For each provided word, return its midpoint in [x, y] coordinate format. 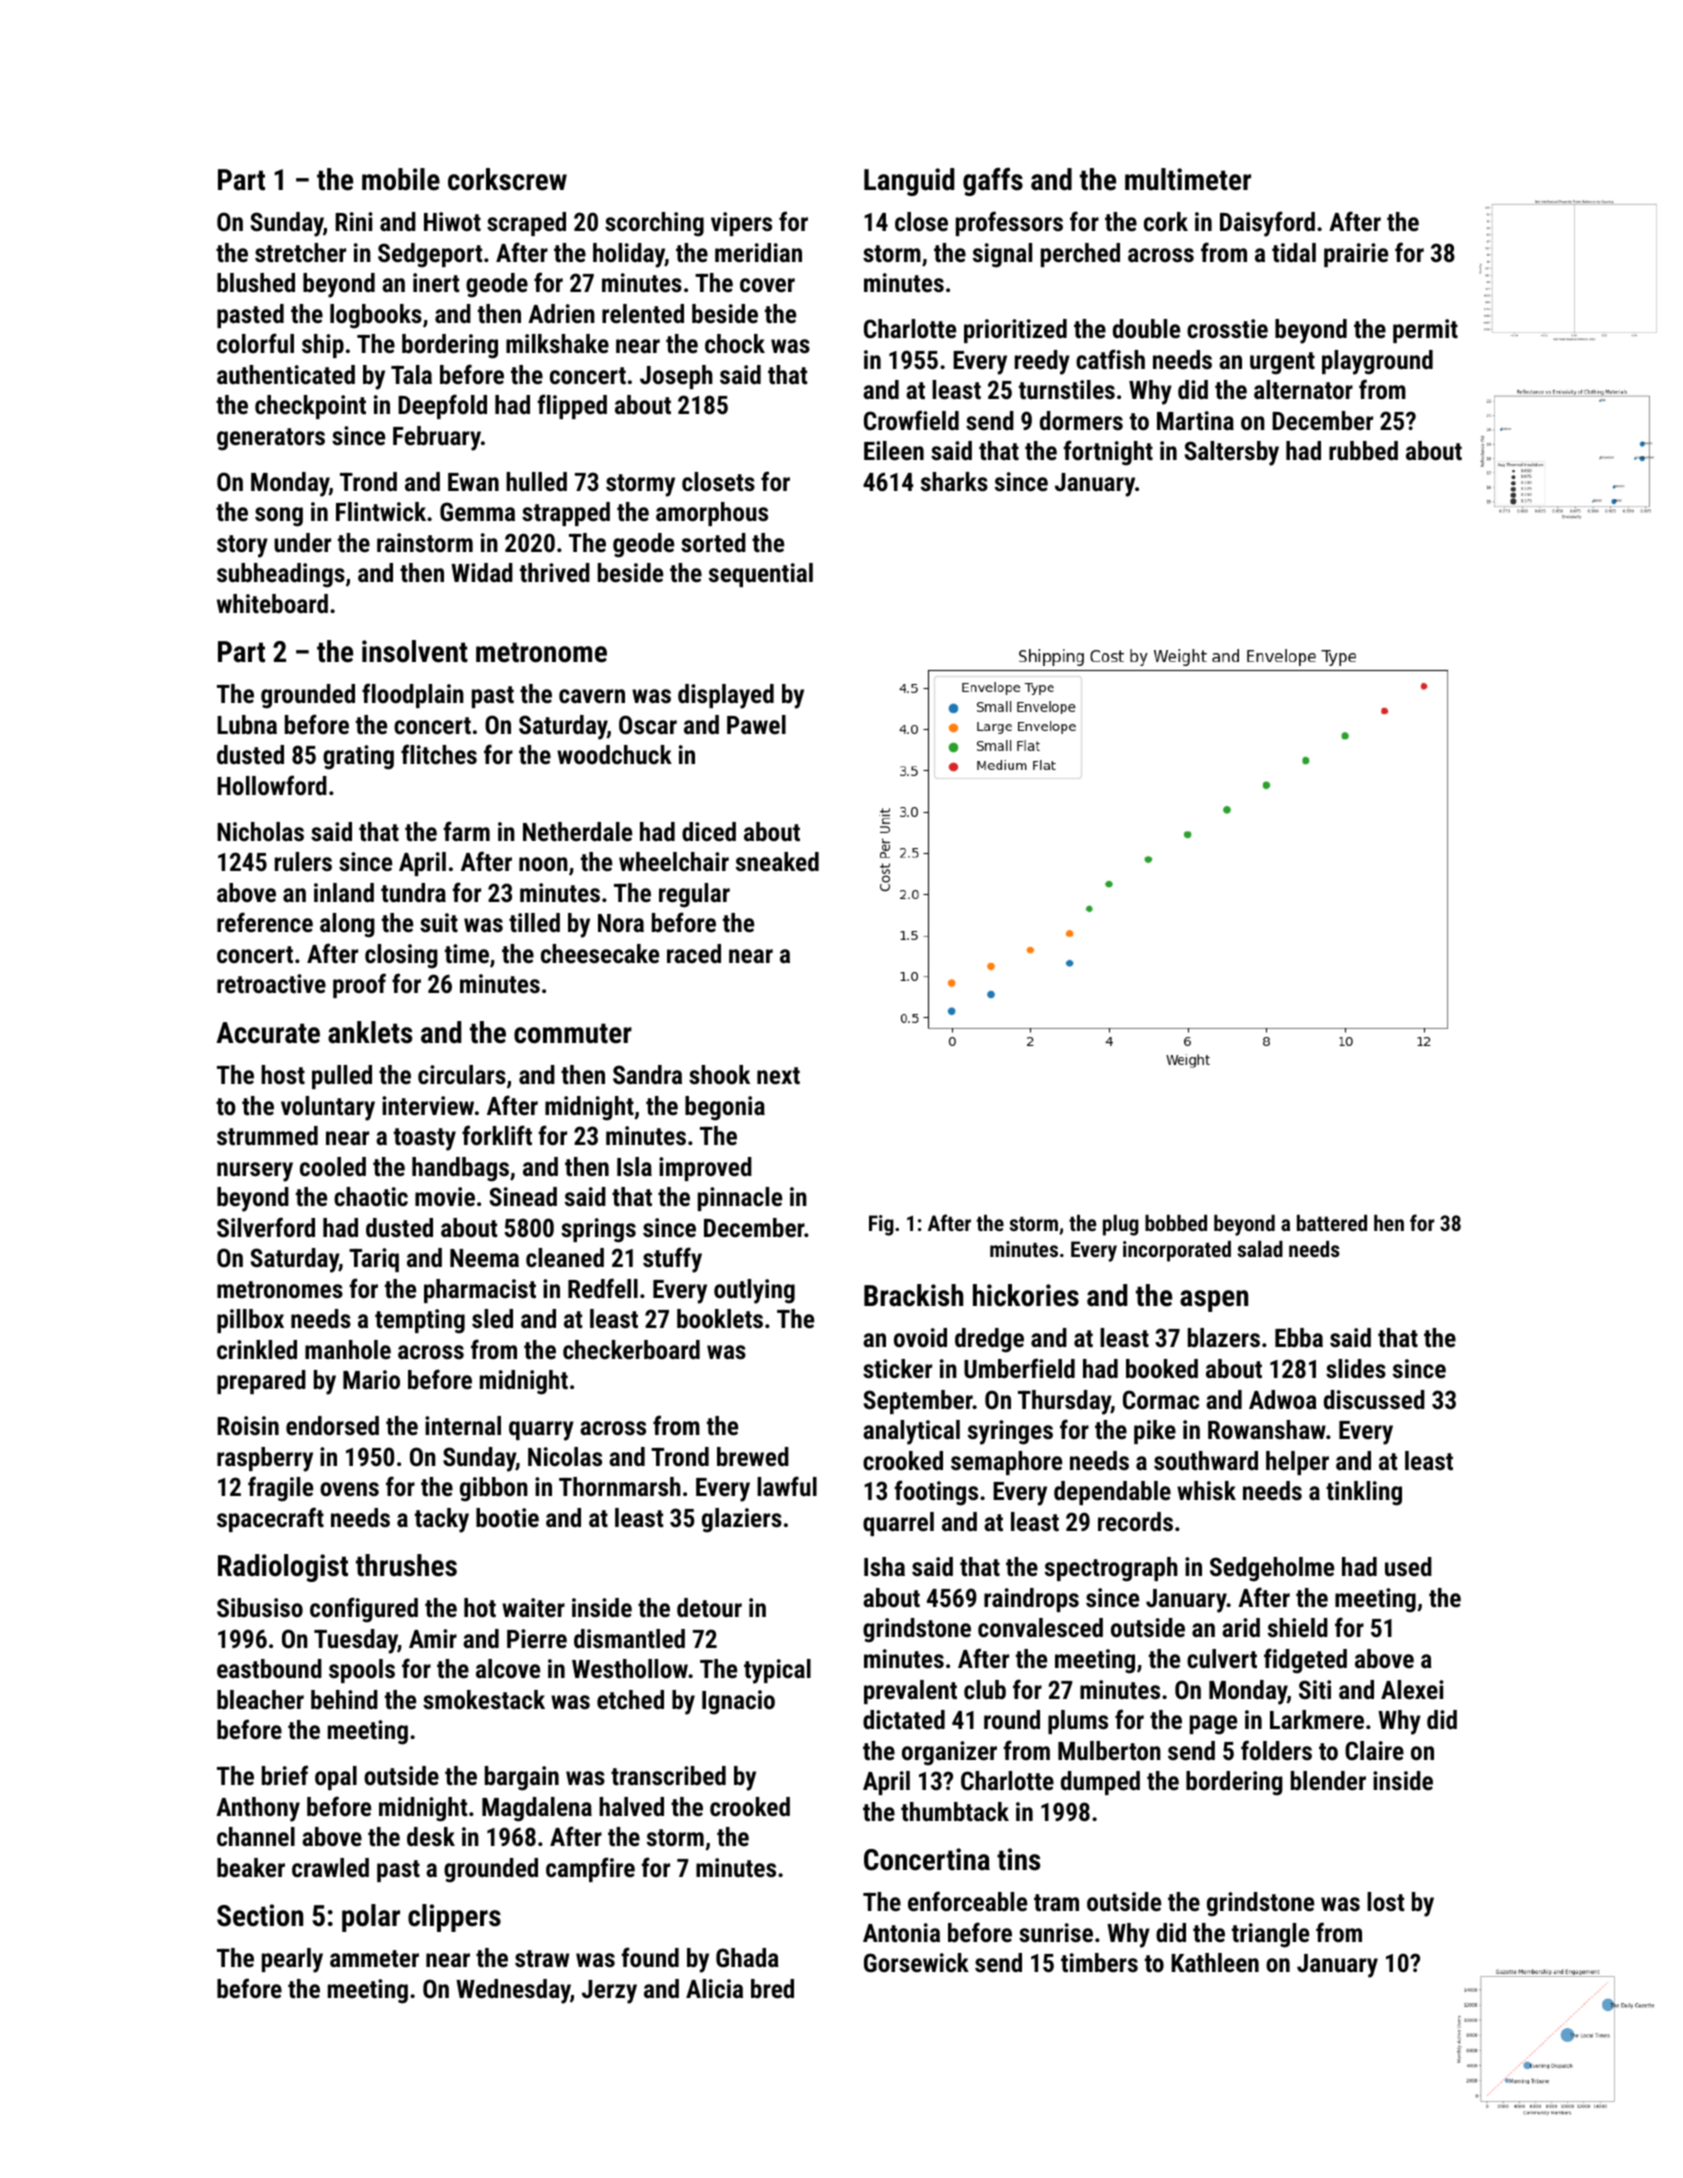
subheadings [281, 575]
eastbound [269, 1668]
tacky [442, 1520]
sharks [954, 481]
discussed [1374, 1399]
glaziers [742, 1520]
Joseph [676, 377]
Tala [411, 374]
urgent [1282, 363]
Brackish [913, 1295]
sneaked [777, 861]
